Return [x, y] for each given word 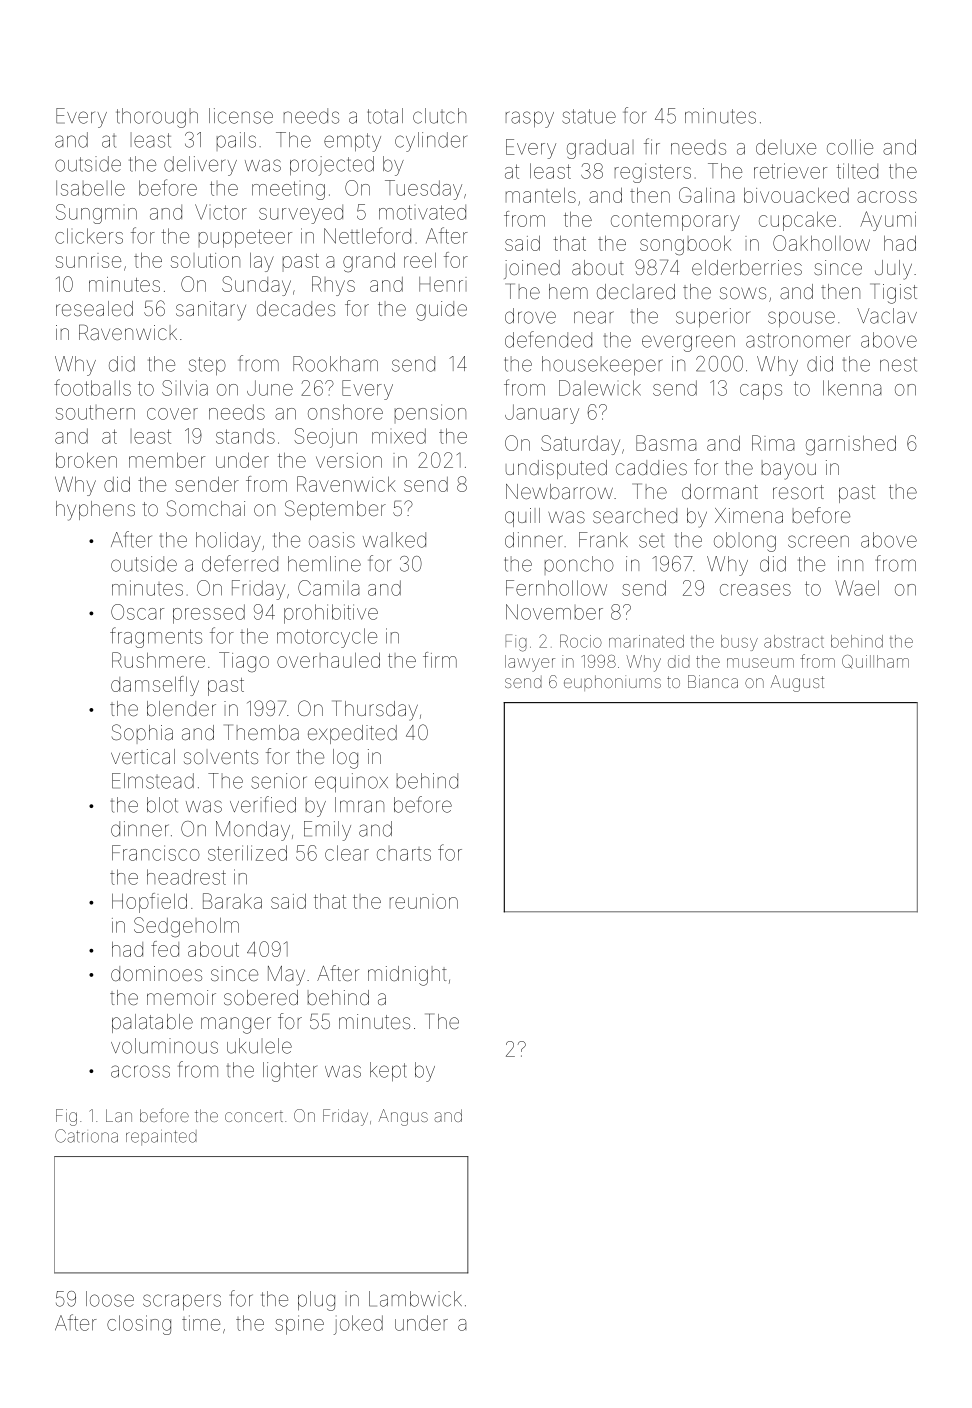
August [797, 683]
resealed [94, 308]
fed [165, 949]
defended [548, 339]
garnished [851, 446]
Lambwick [415, 1299]
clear [347, 853]
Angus [403, 1117]
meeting [288, 190]
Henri [443, 284]
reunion [424, 901]
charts [404, 853]
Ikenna [852, 388]
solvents [221, 756]
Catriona [86, 1136]
